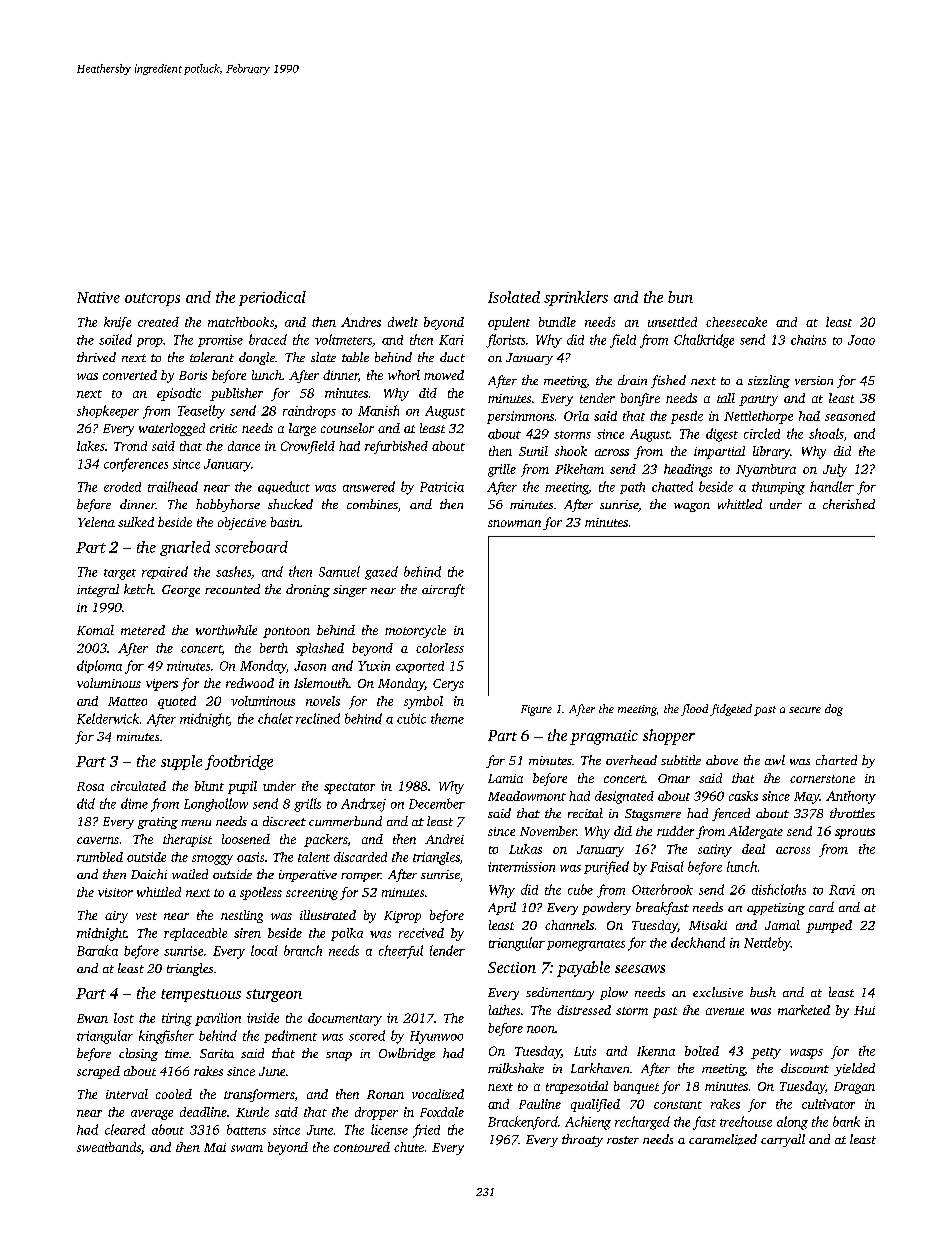 The width and height of the document is (952, 1233). I want to click on caramelized, so click(723, 1139).
